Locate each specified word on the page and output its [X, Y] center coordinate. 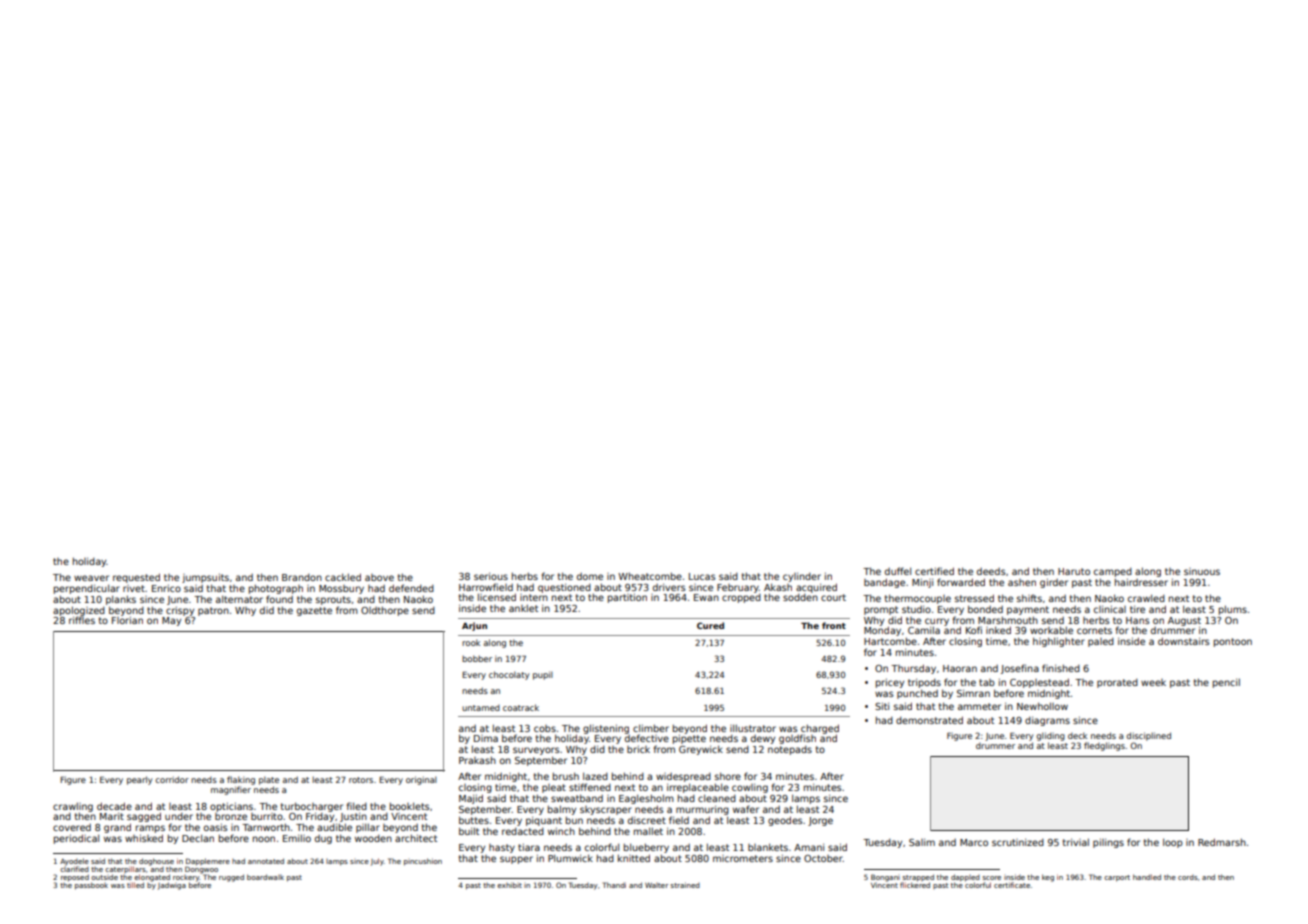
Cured [710, 625]
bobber [477, 658]
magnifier [231, 790]
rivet [134, 588]
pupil [543, 675]
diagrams [1047, 721]
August [1184, 621]
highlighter [1059, 642]
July [377, 862]
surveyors [536, 751]
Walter [656, 885]
